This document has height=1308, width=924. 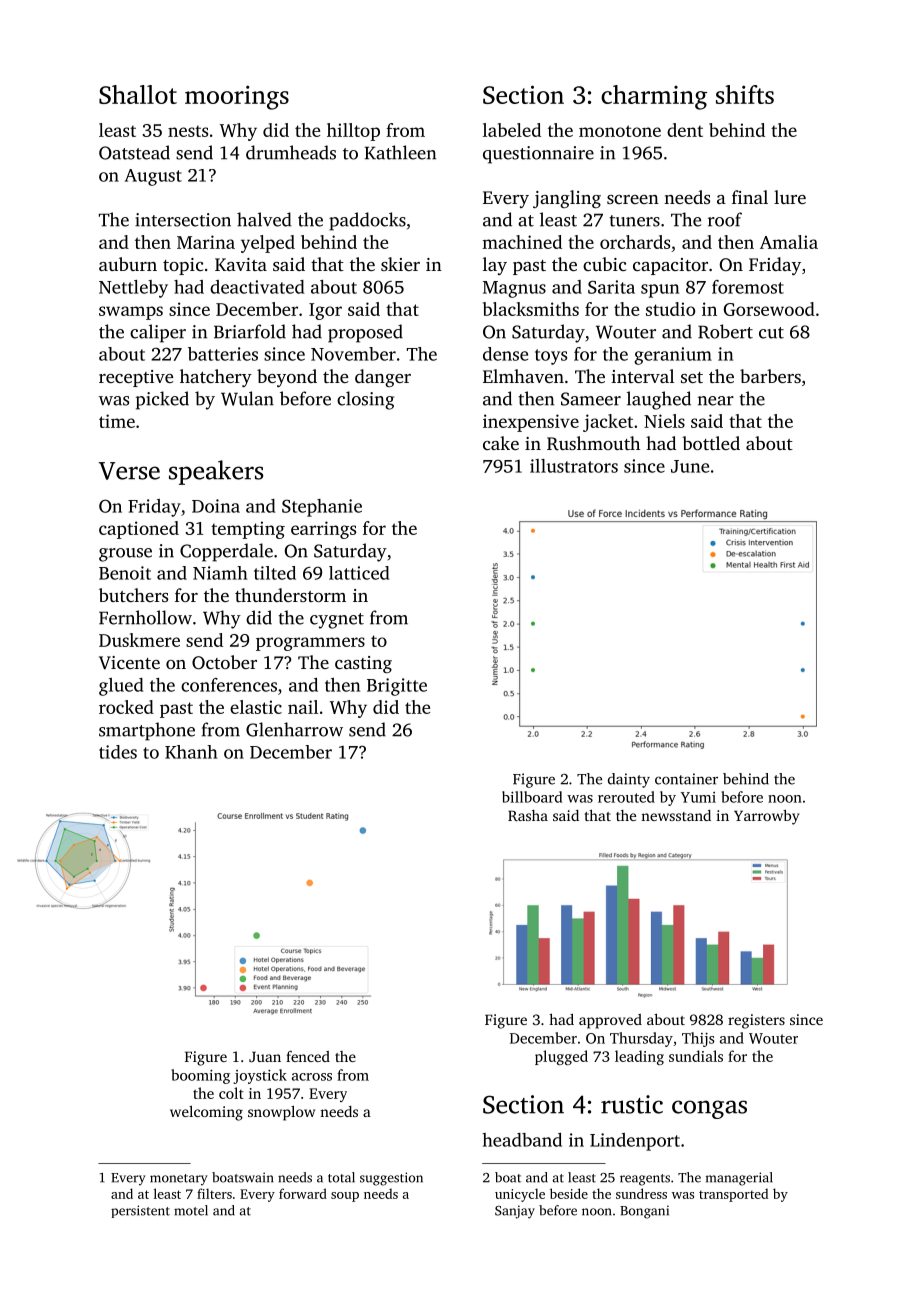 I want to click on colt, so click(x=231, y=1093).
